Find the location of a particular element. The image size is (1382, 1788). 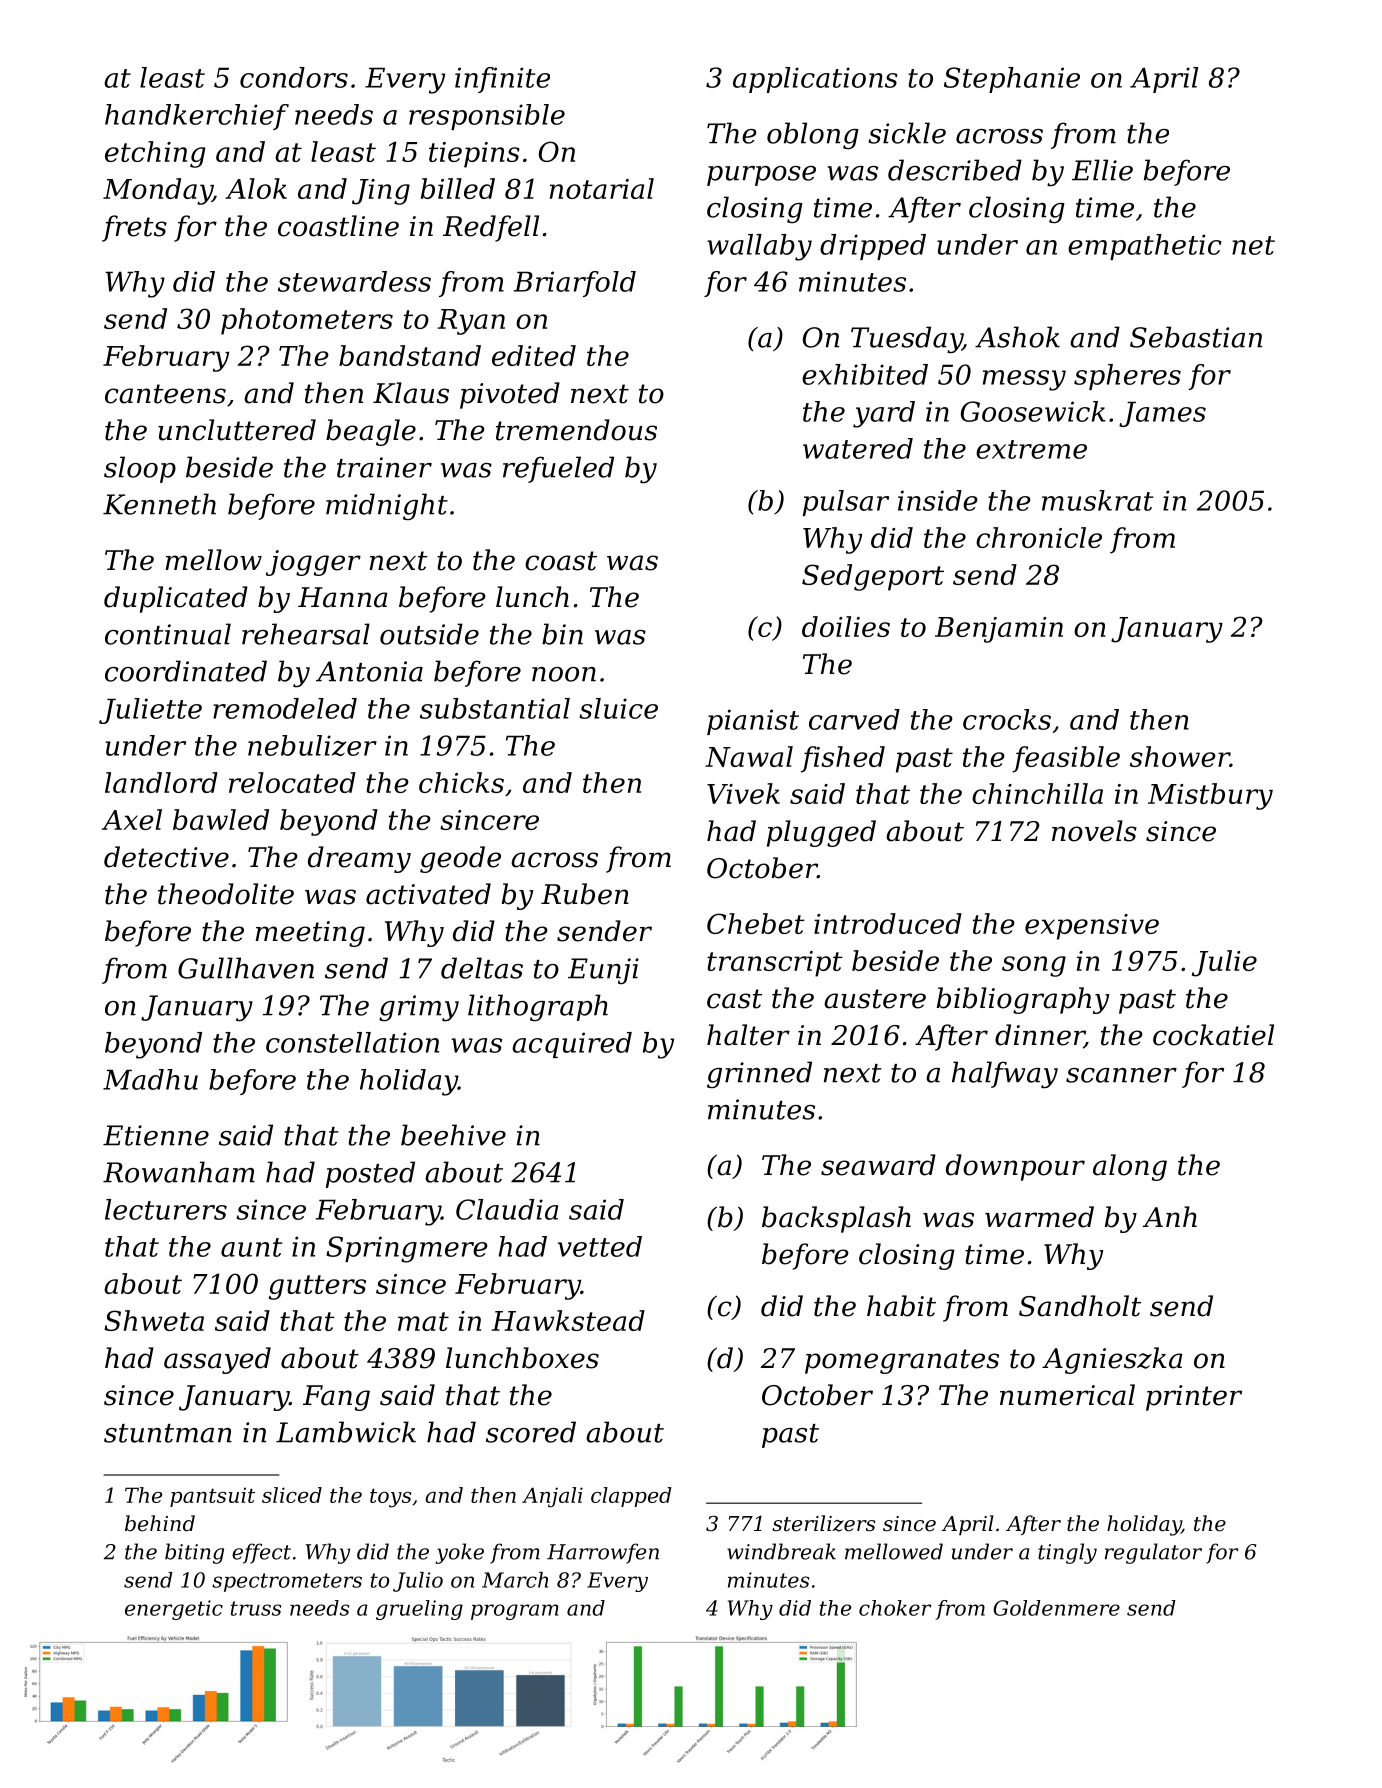

Stephanie is located at coordinates (1012, 80).
